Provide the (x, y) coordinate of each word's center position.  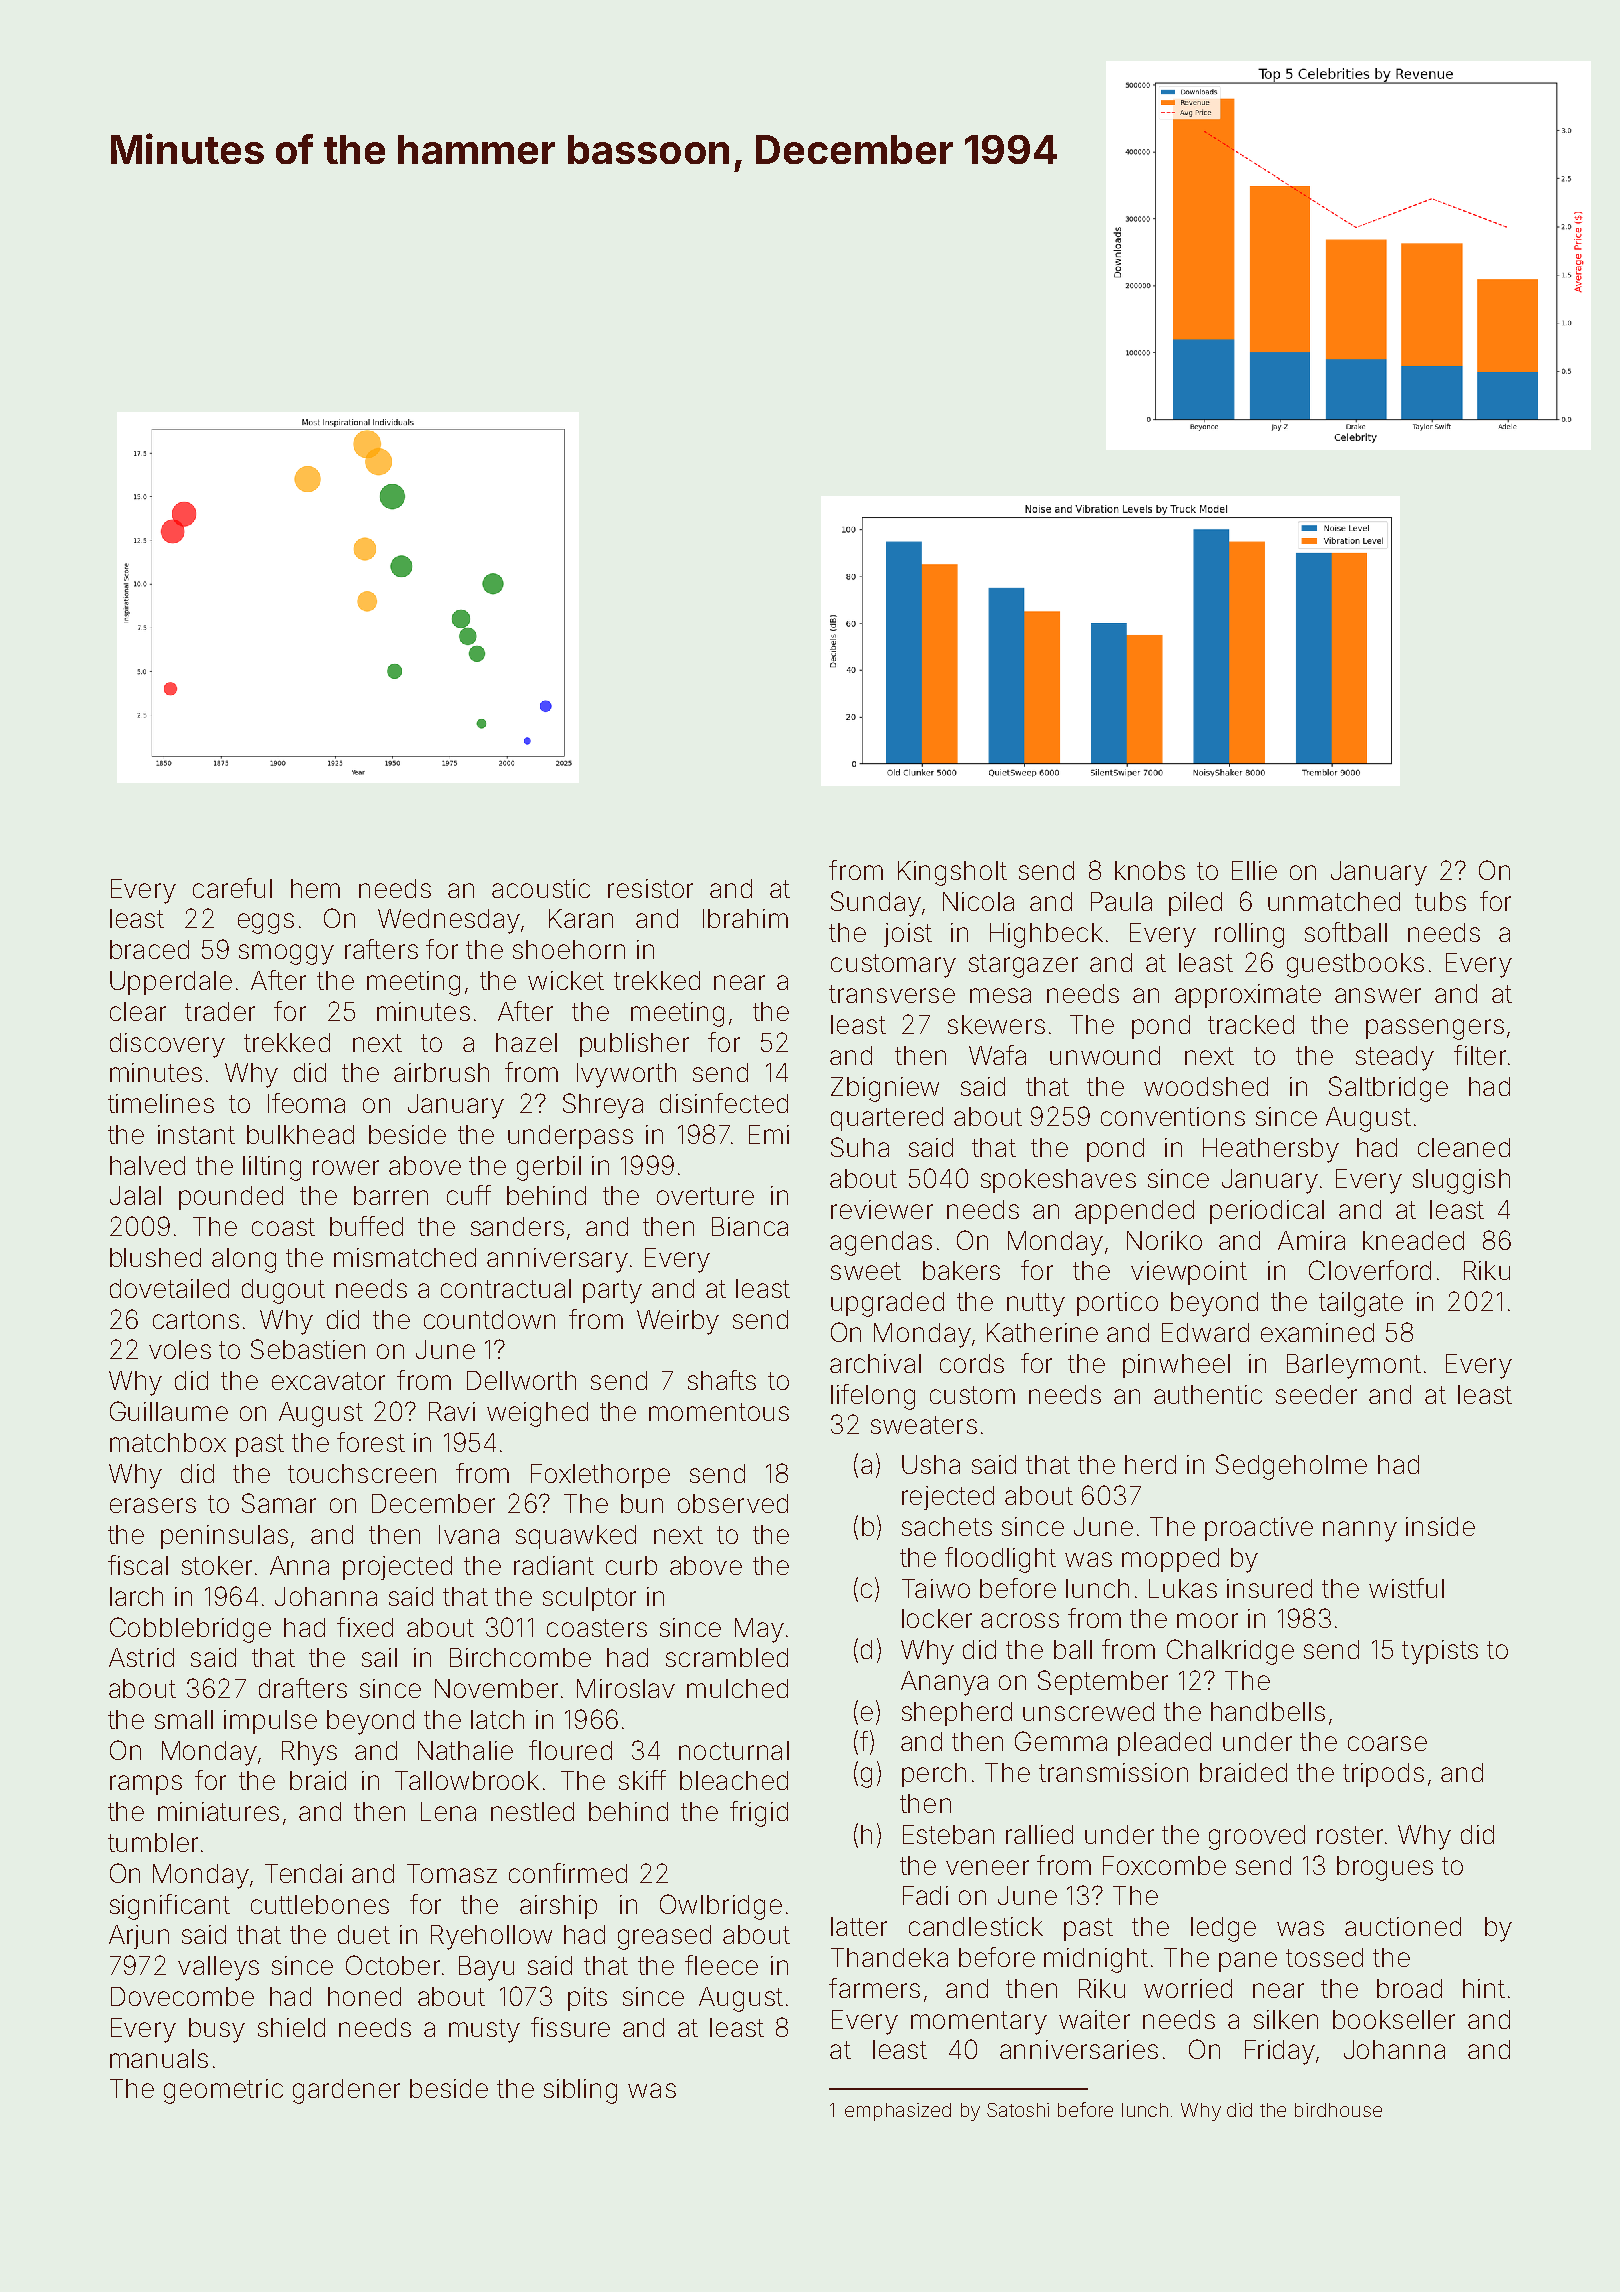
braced (149, 949)
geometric (223, 2091)
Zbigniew (885, 1089)
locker (937, 1618)
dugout (283, 1291)
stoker (217, 1565)
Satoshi (1018, 2110)
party (612, 1292)
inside (1440, 1526)
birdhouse (1338, 2110)
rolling (1249, 935)
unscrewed (1088, 1711)
